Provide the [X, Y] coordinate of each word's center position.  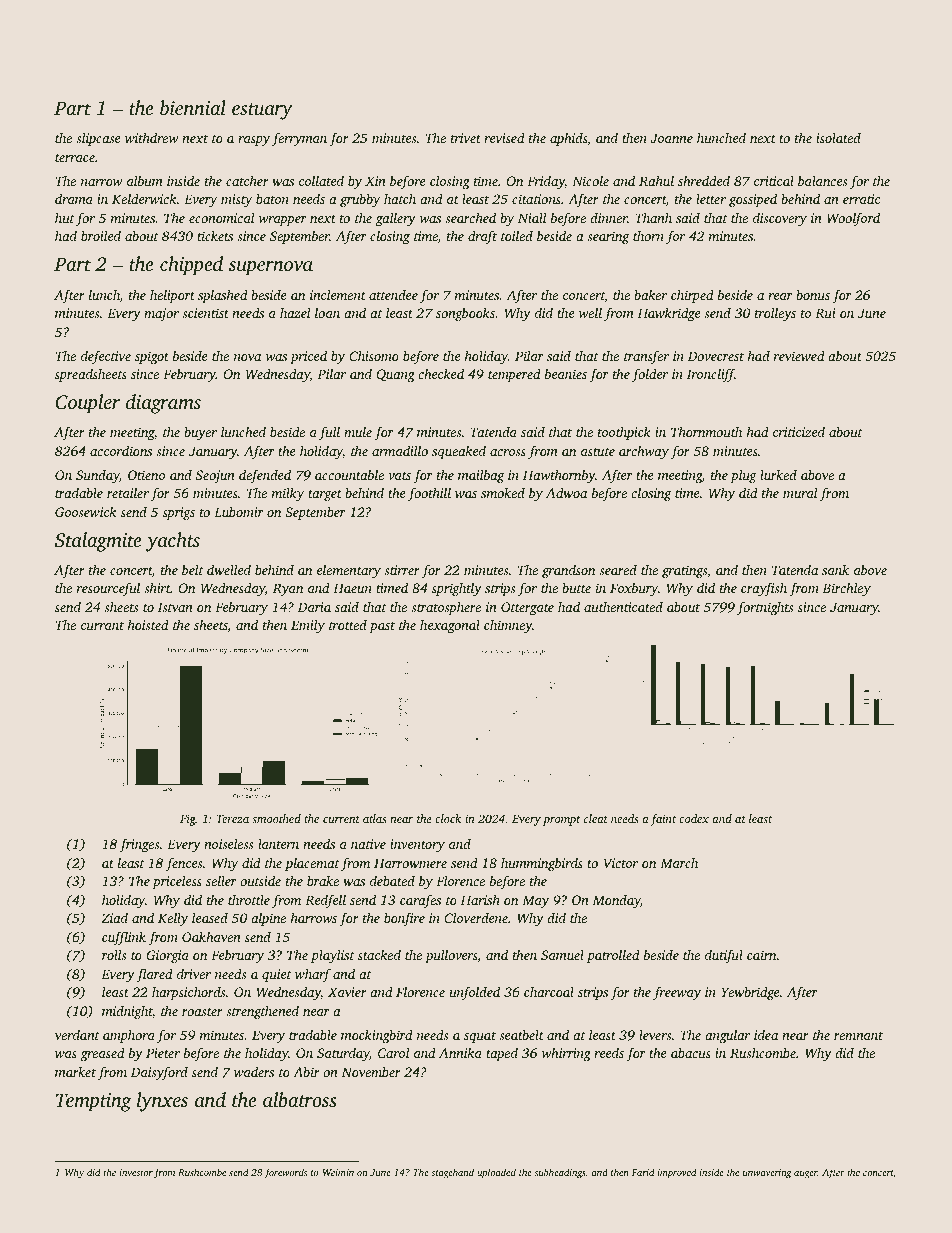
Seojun [215, 476]
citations [536, 199]
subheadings [560, 1173]
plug [743, 476]
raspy [254, 141]
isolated [838, 138]
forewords [285, 1173]
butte [576, 588]
